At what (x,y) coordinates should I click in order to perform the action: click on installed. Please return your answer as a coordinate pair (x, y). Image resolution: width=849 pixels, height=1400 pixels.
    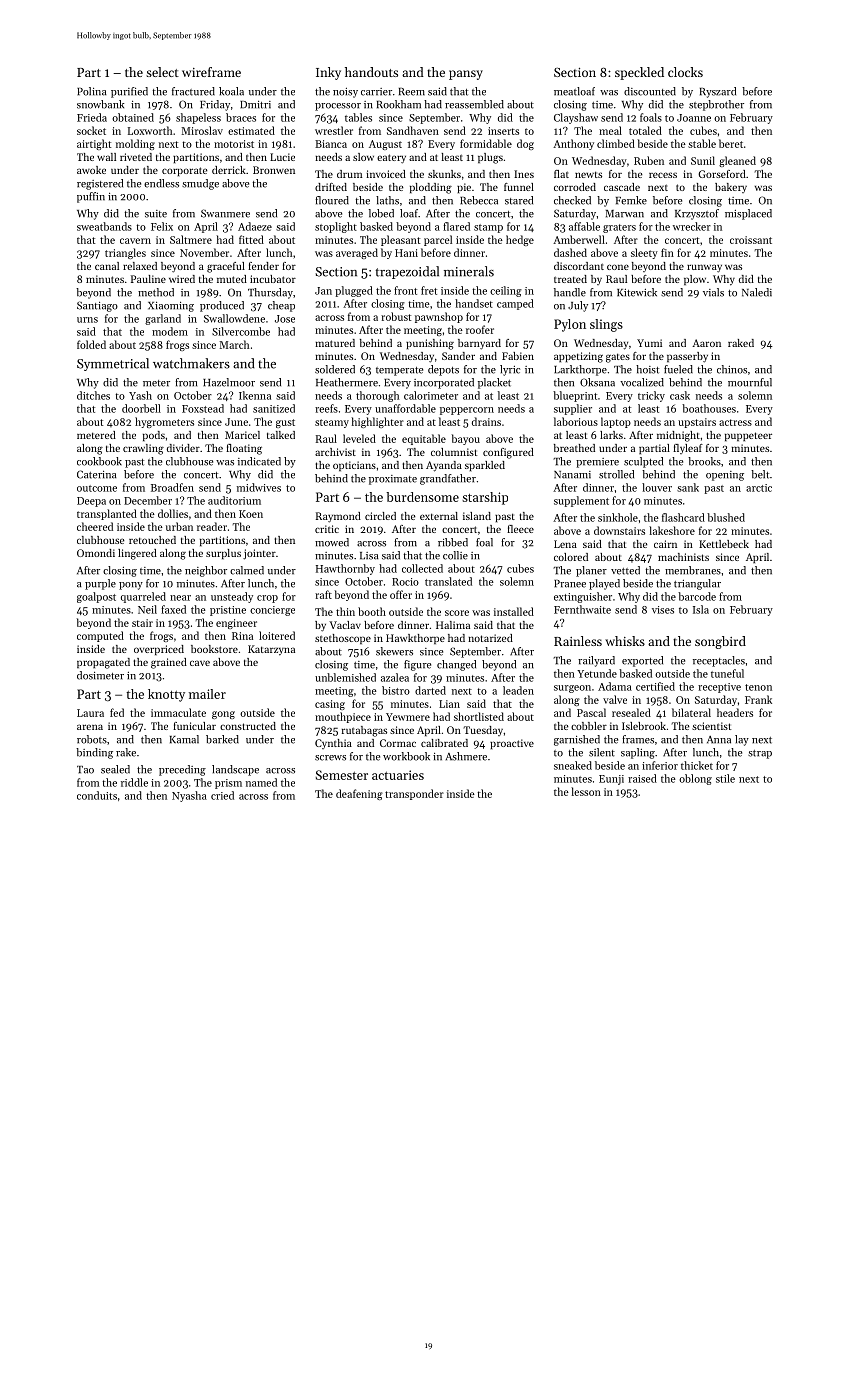
    Looking at the image, I should click on (514, 611).
